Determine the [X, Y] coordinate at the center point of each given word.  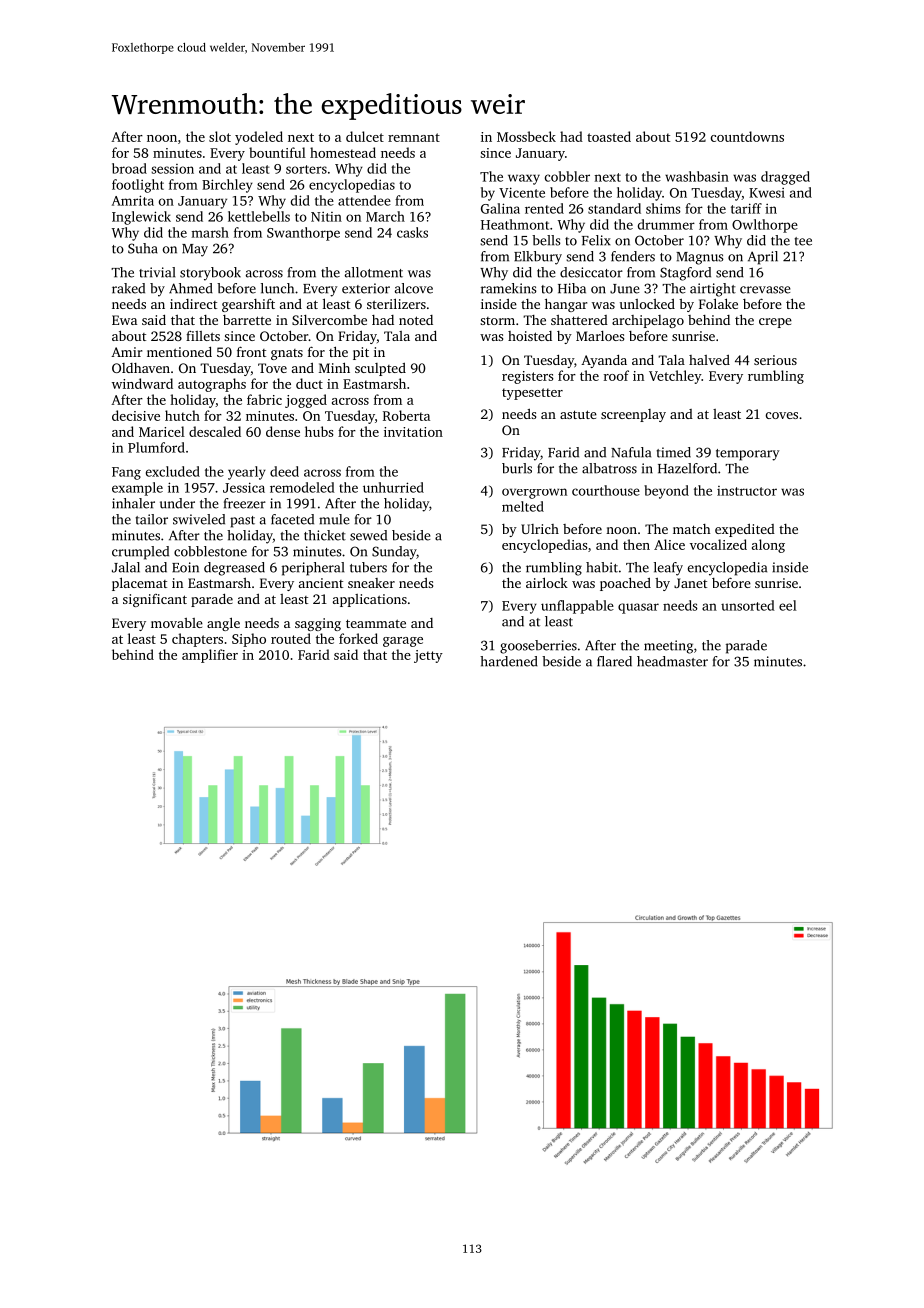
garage [403, 642]
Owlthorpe [765, 226]
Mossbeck [526, 136]
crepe [775, 323]
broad [129, 168]
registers [528, 377]
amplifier [210, 656]
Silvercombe [329, 320]
